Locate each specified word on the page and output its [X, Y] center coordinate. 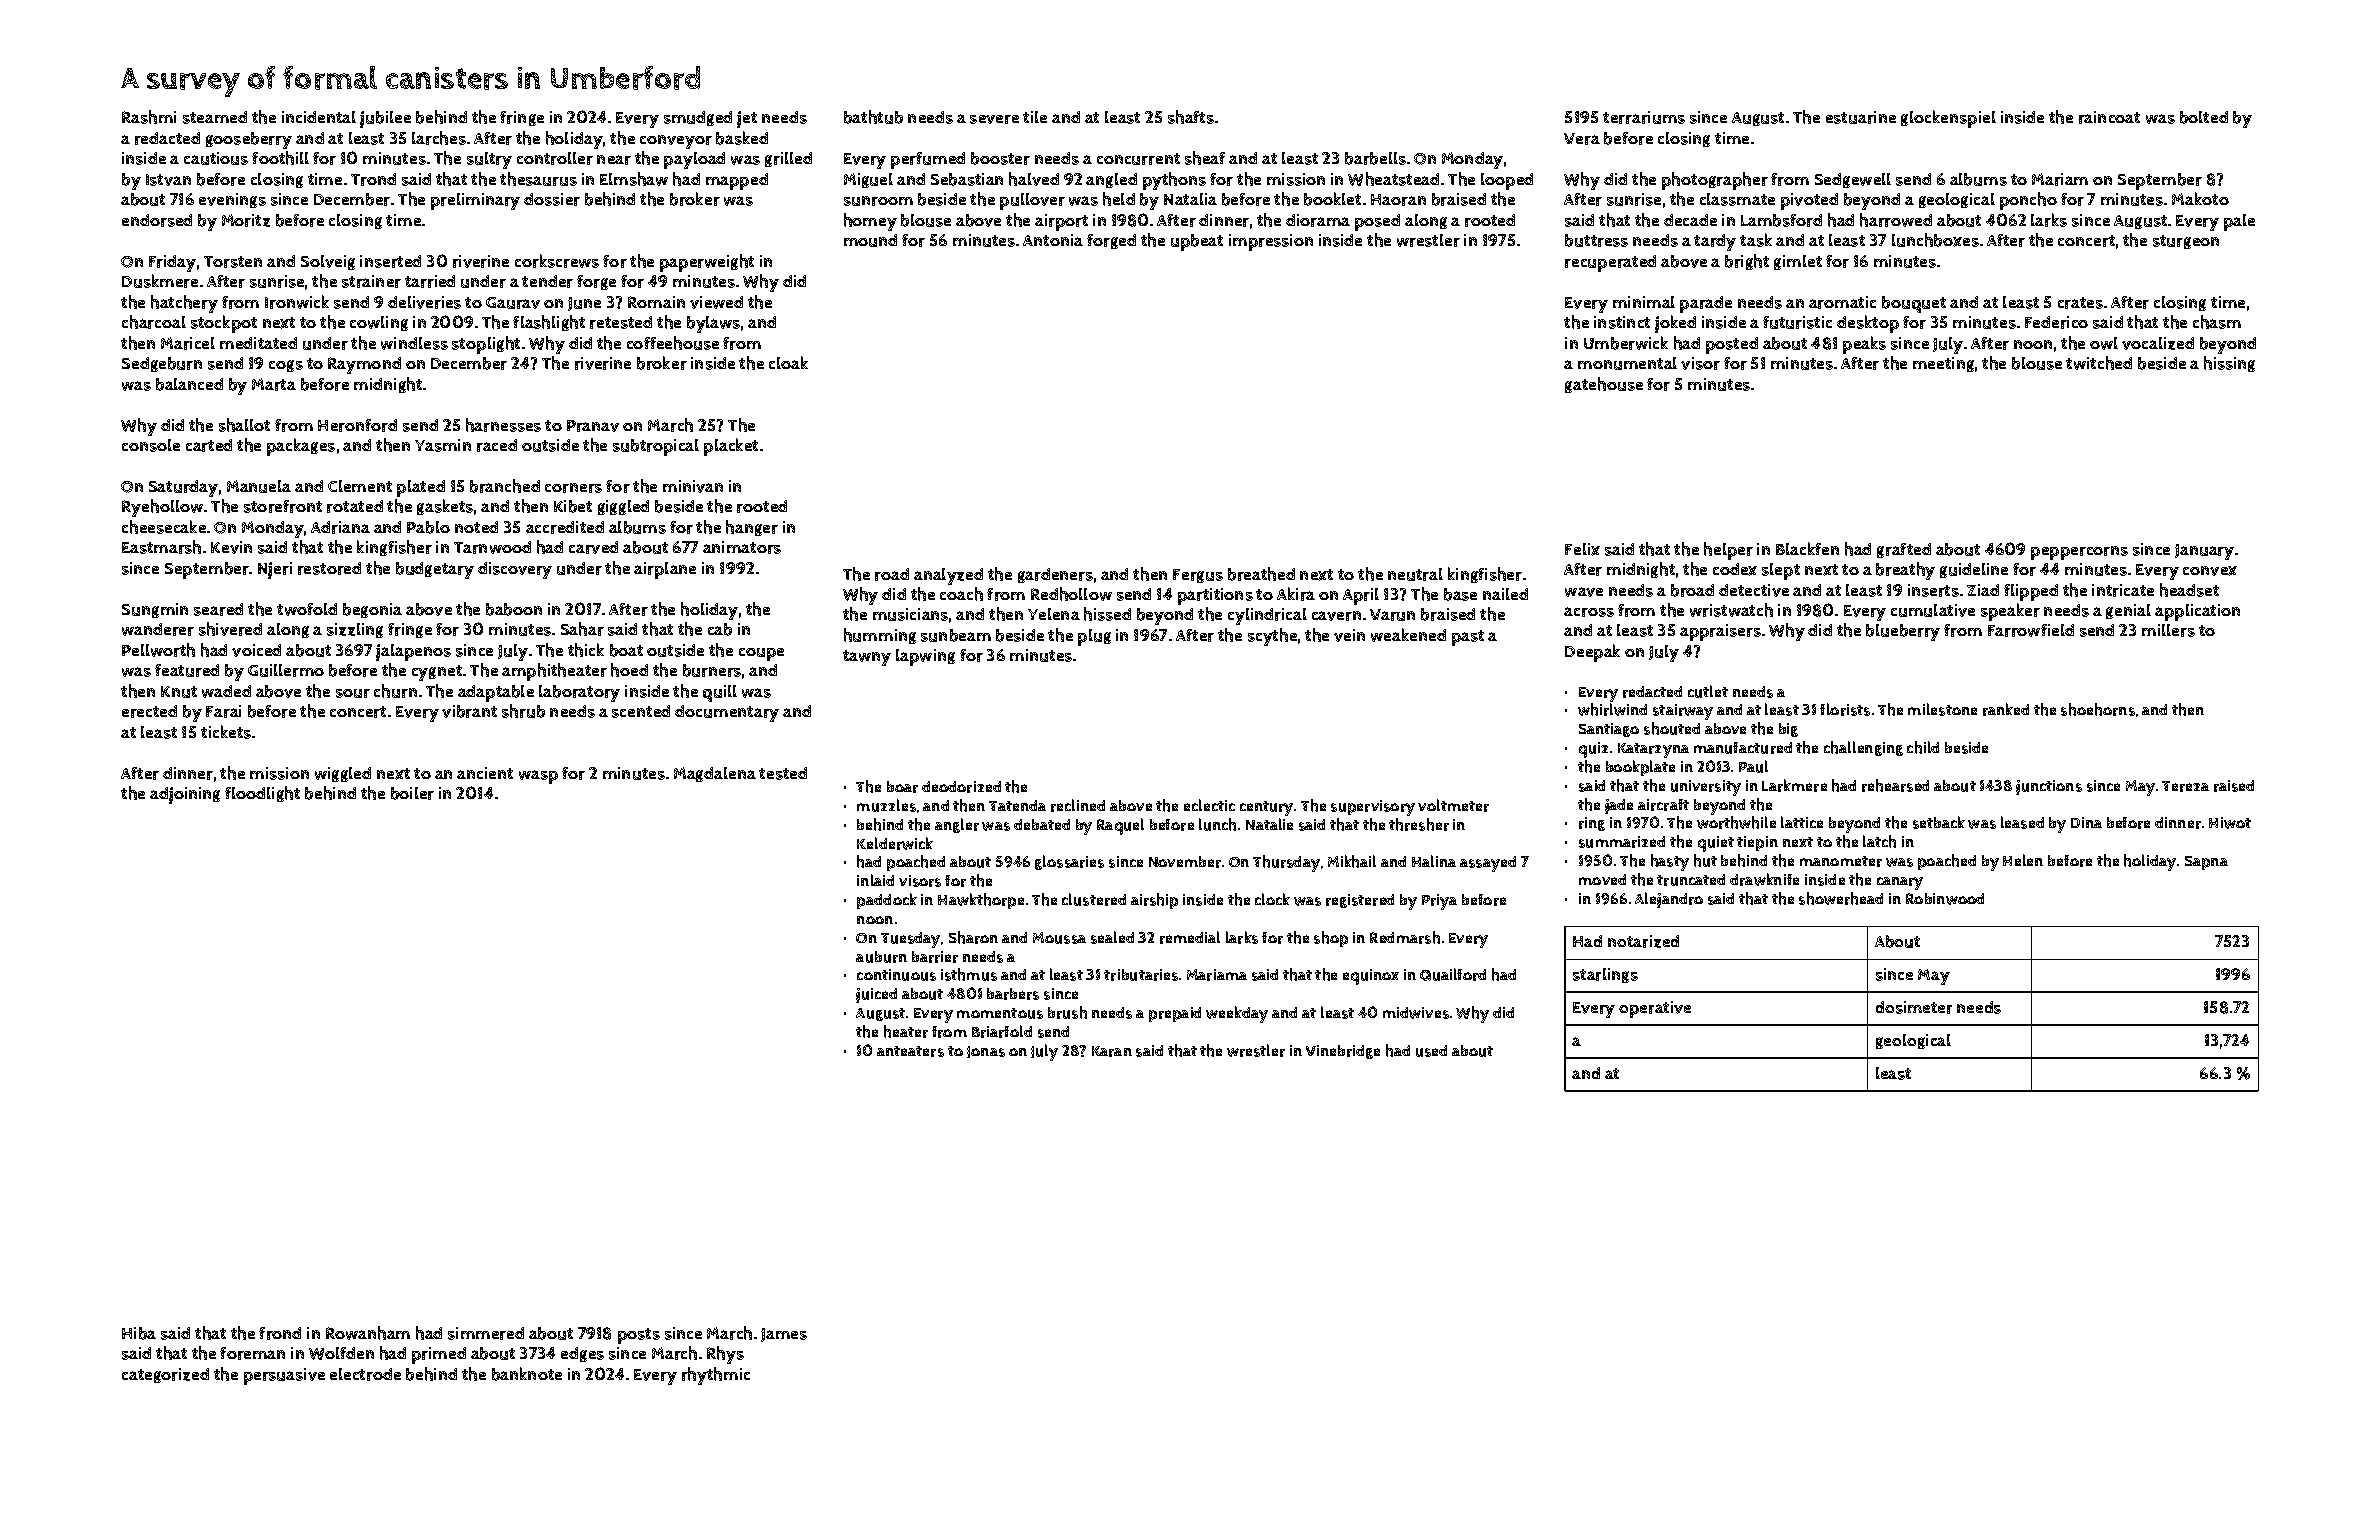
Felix [1582, 549]
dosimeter [1914, 1007]
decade [1690, 220]
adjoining [185, 795]
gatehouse [1604, 385]
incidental [319, 117]
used [1431, 1051]
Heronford [357, 425]
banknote [527, 1374]
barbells [1375, 158]
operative [1655, 1009]
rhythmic [716, 1376]
